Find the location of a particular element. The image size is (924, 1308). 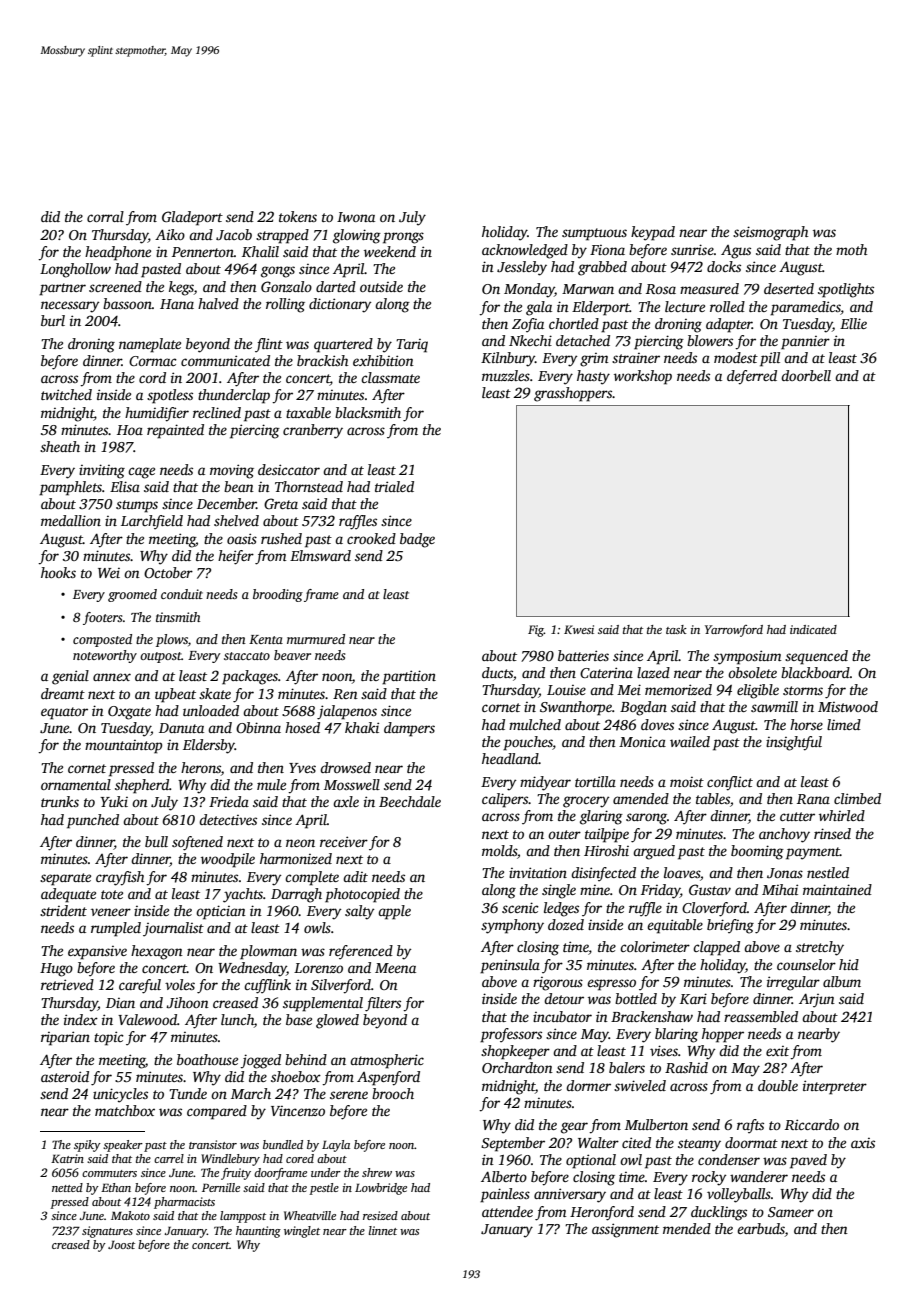

sequenced is located at coordinates (816, 657).
